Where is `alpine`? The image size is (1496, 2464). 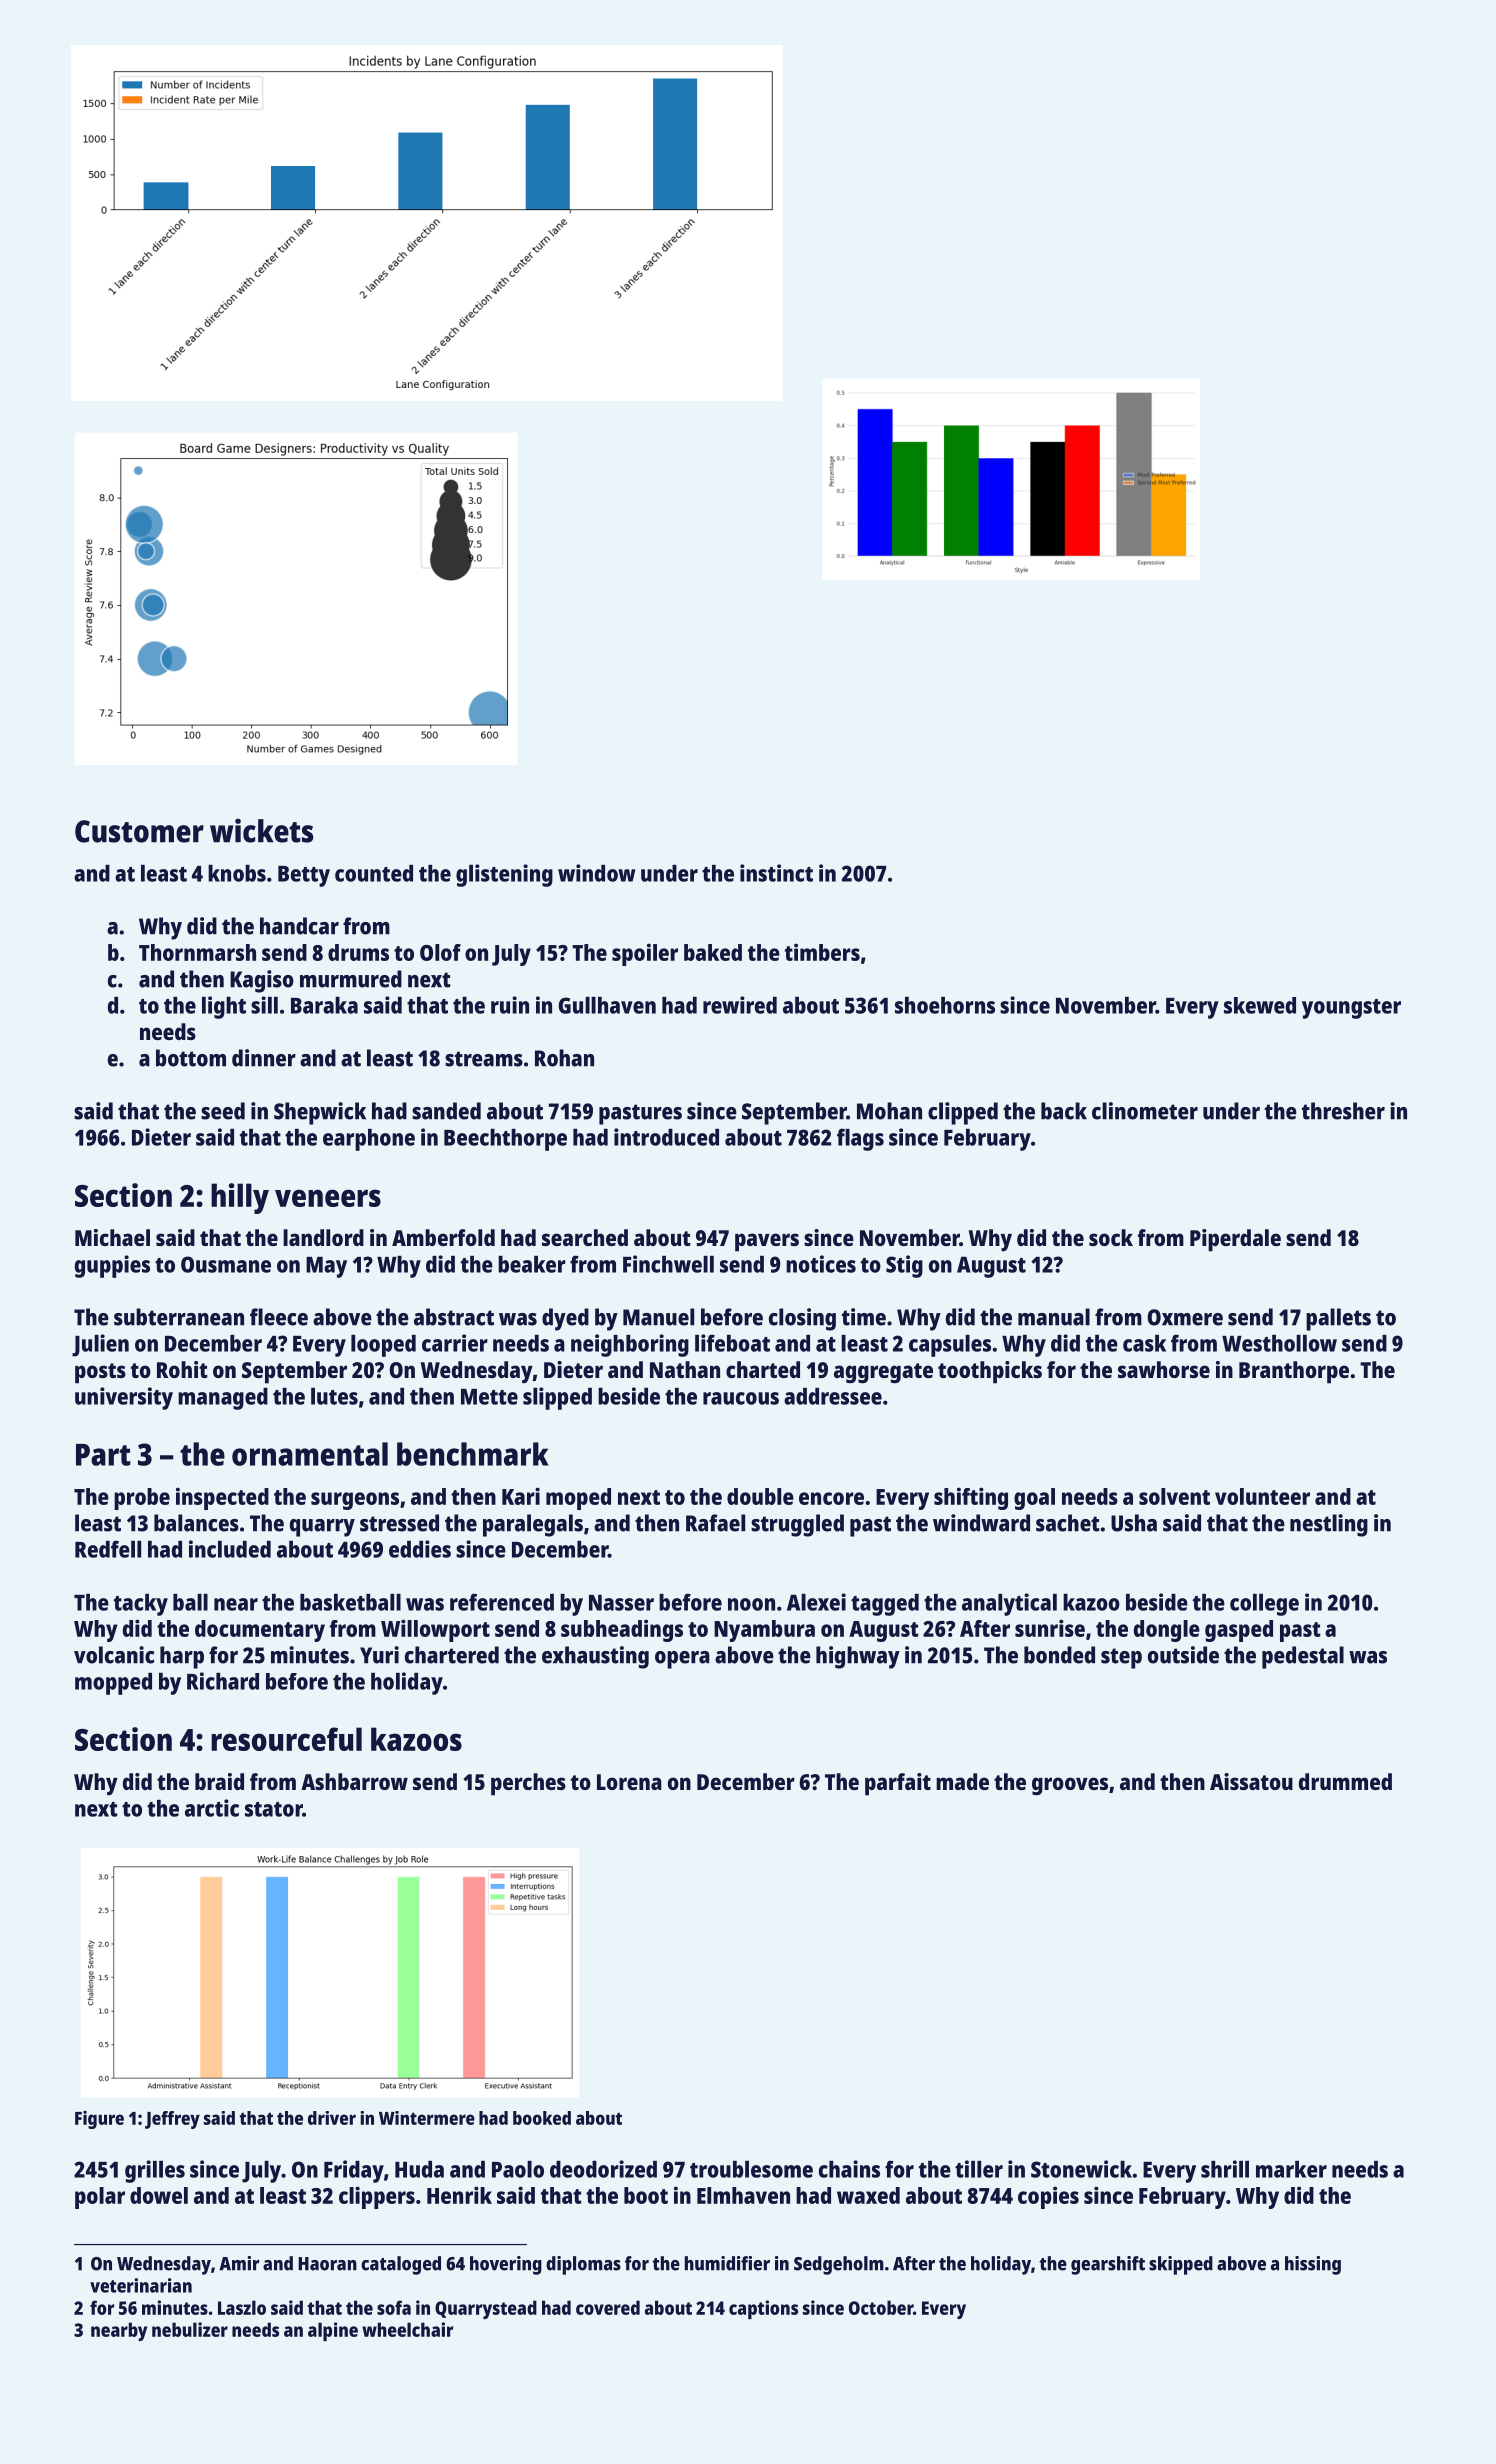 alpine is located at coordinates (333, 2331).
